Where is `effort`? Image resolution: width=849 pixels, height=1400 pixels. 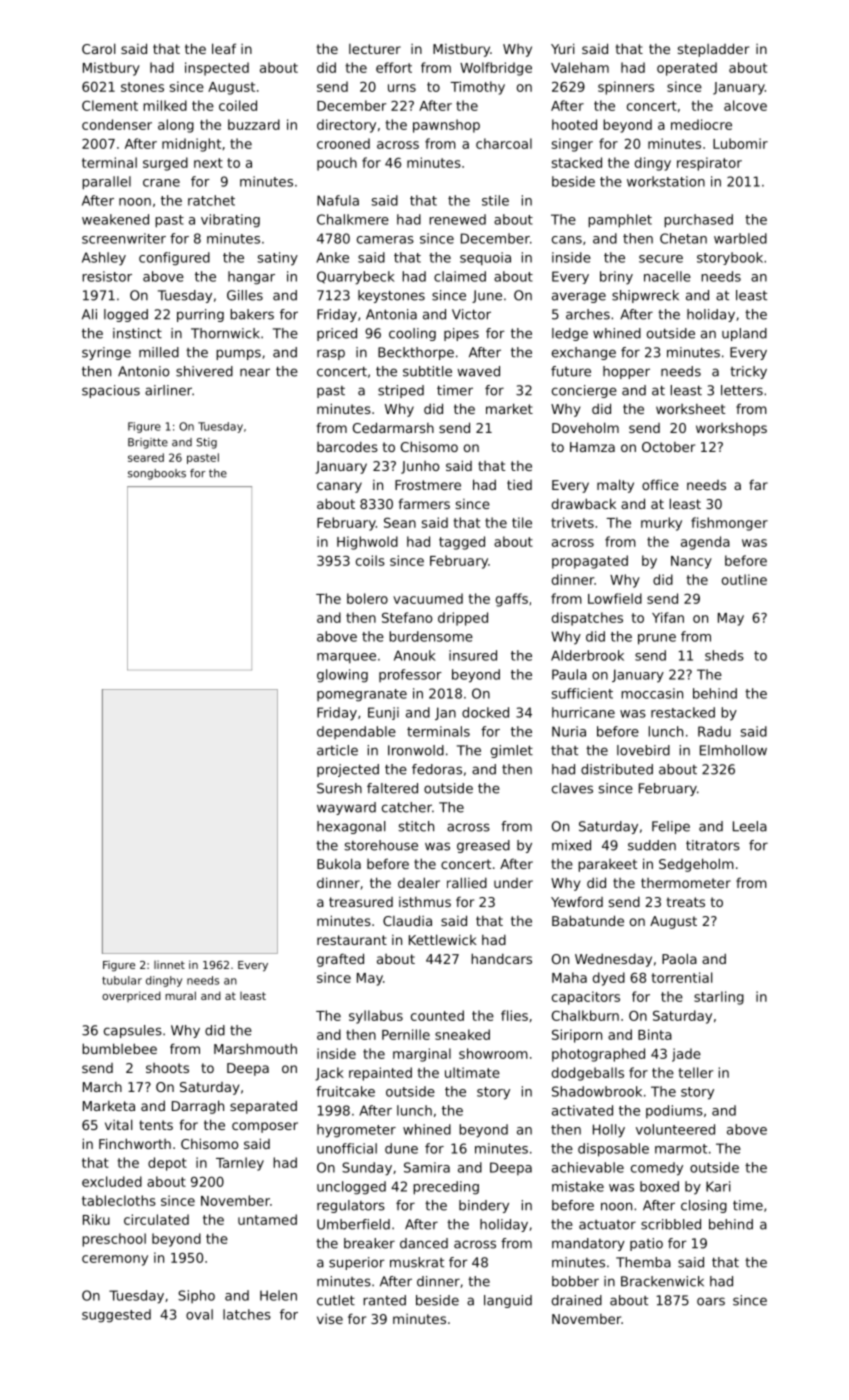 effort is located at coordinates (394, 67).
